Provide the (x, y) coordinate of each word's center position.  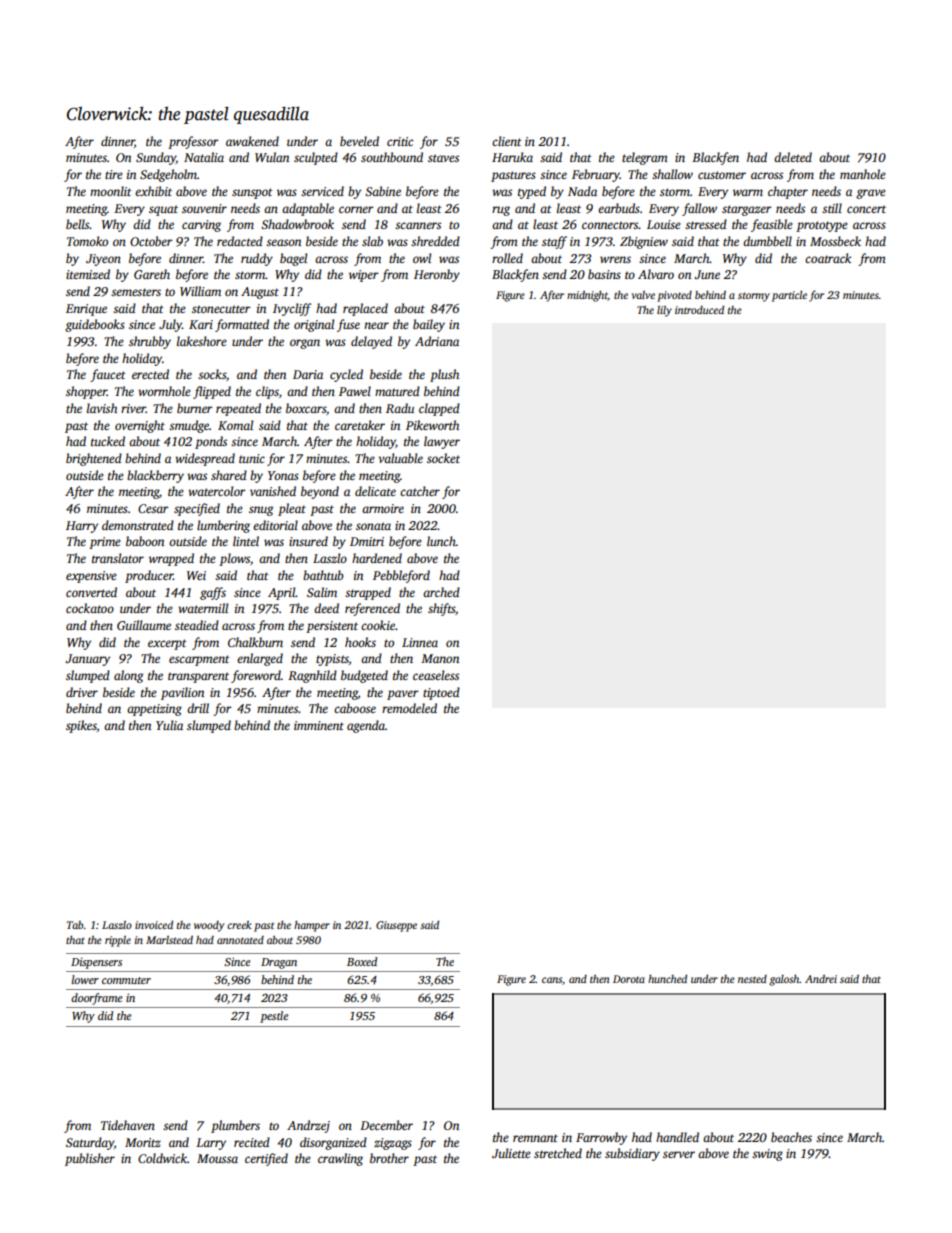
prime (105, 543)
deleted (793, 157)
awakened (252, 141)
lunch (441, 541)
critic (400, 141)
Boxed (362, 961)
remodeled (409, 708)
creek (239, 925)
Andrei (821, 979)
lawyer (442, 442)
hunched (667, 979)
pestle (274, 1017)
